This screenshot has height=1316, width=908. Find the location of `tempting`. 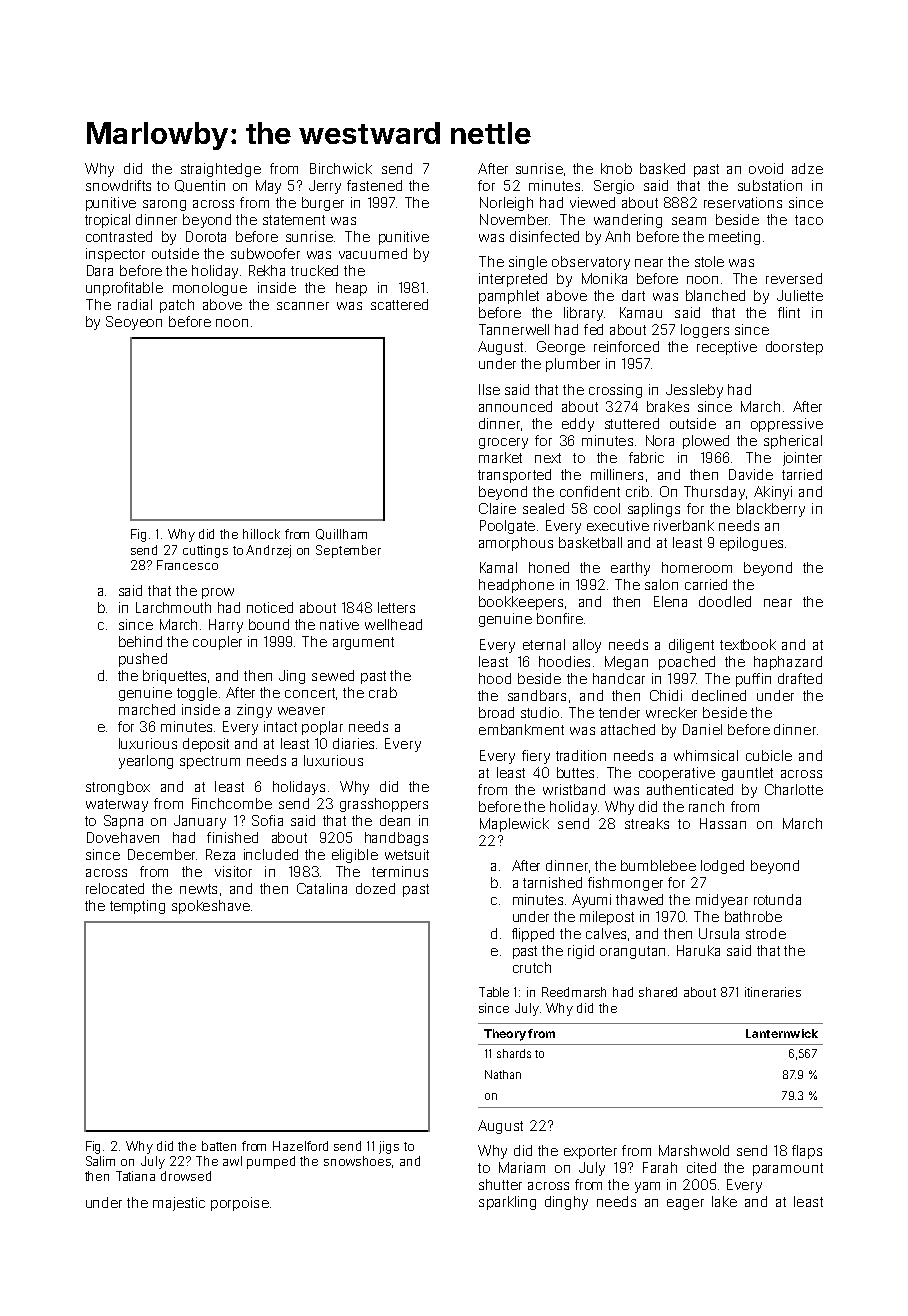

tempting is located at coordinates (137, 907).
